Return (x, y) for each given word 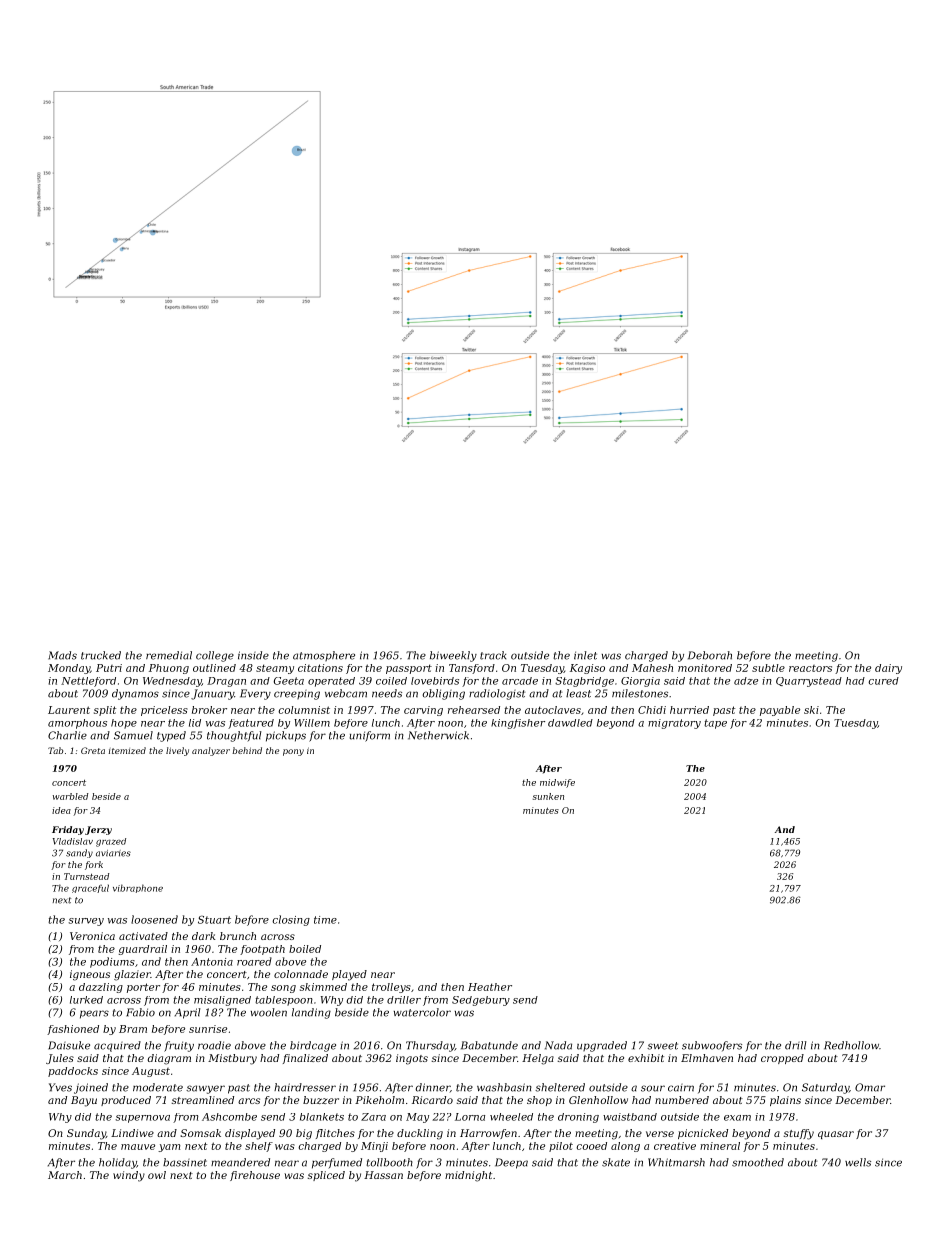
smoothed (758, 1162)
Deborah (710, 655)
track (493, 655)
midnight (468, 1176)
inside (253, 655)
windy (129, 1176)
